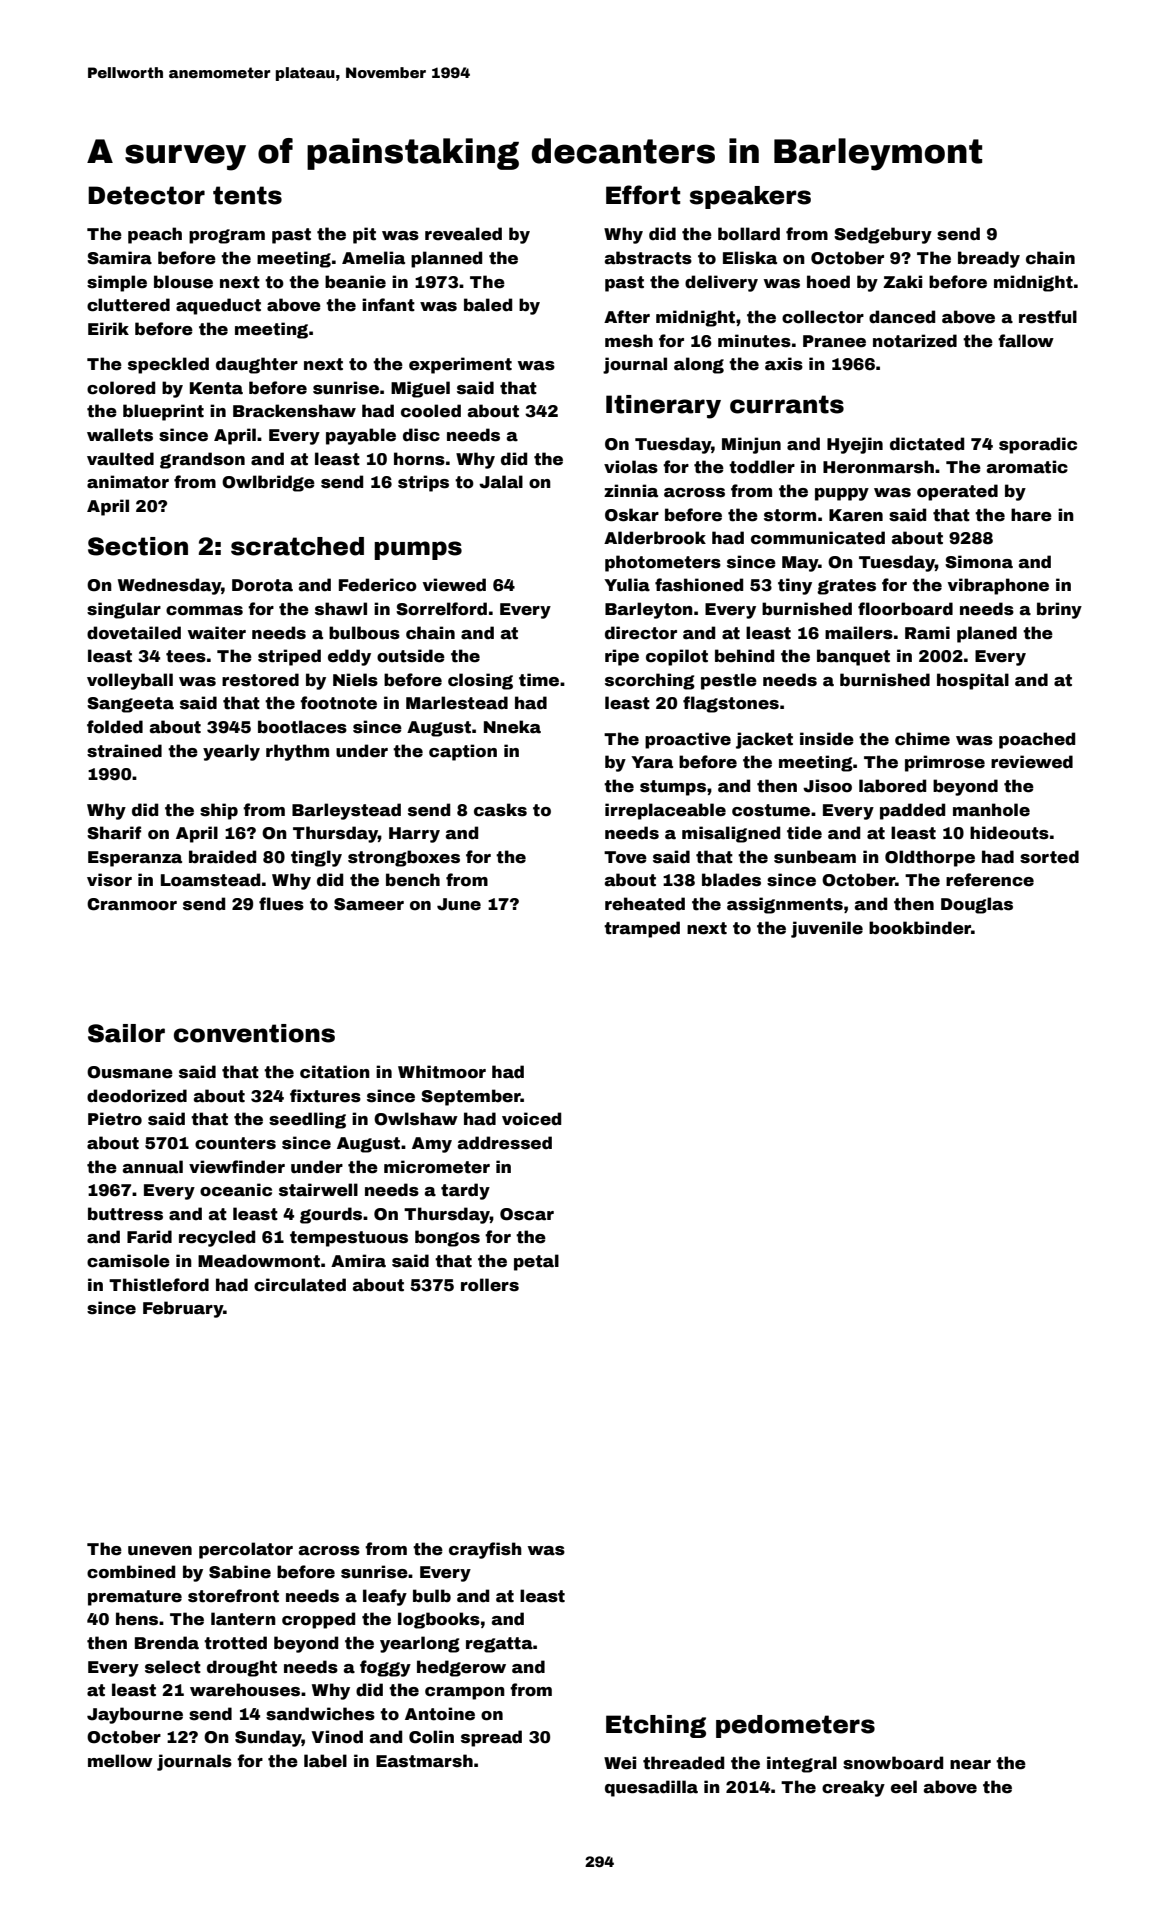 This screenshot has height=1928, width=1170. What do you see at coordinates (1048, 317) in the screenshot?
I see `restful` at bounding box center [1048, 317].
